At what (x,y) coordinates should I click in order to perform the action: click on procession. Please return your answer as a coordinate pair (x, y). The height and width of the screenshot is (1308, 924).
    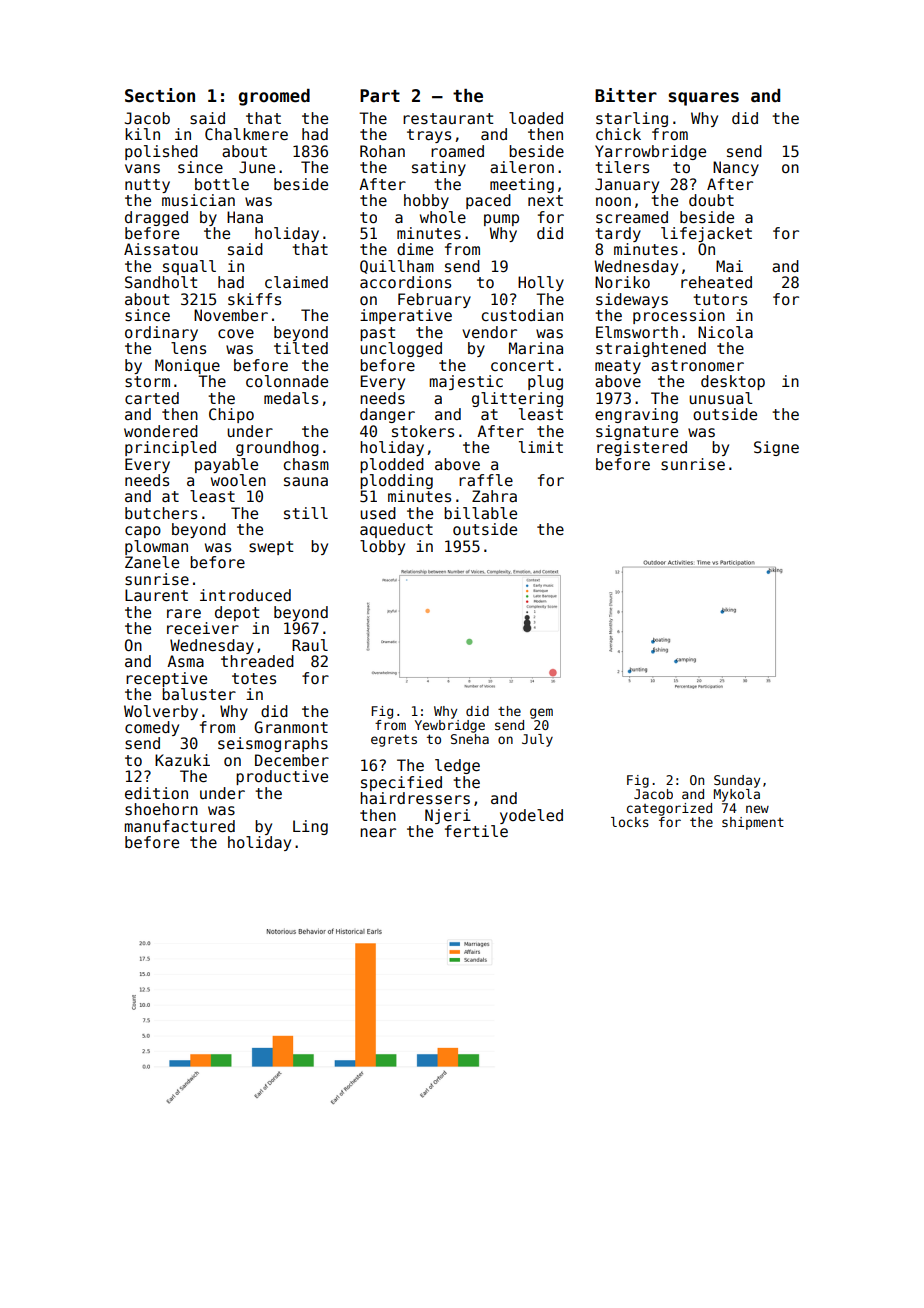
    Looking at the image, I should click on (679, 316).
